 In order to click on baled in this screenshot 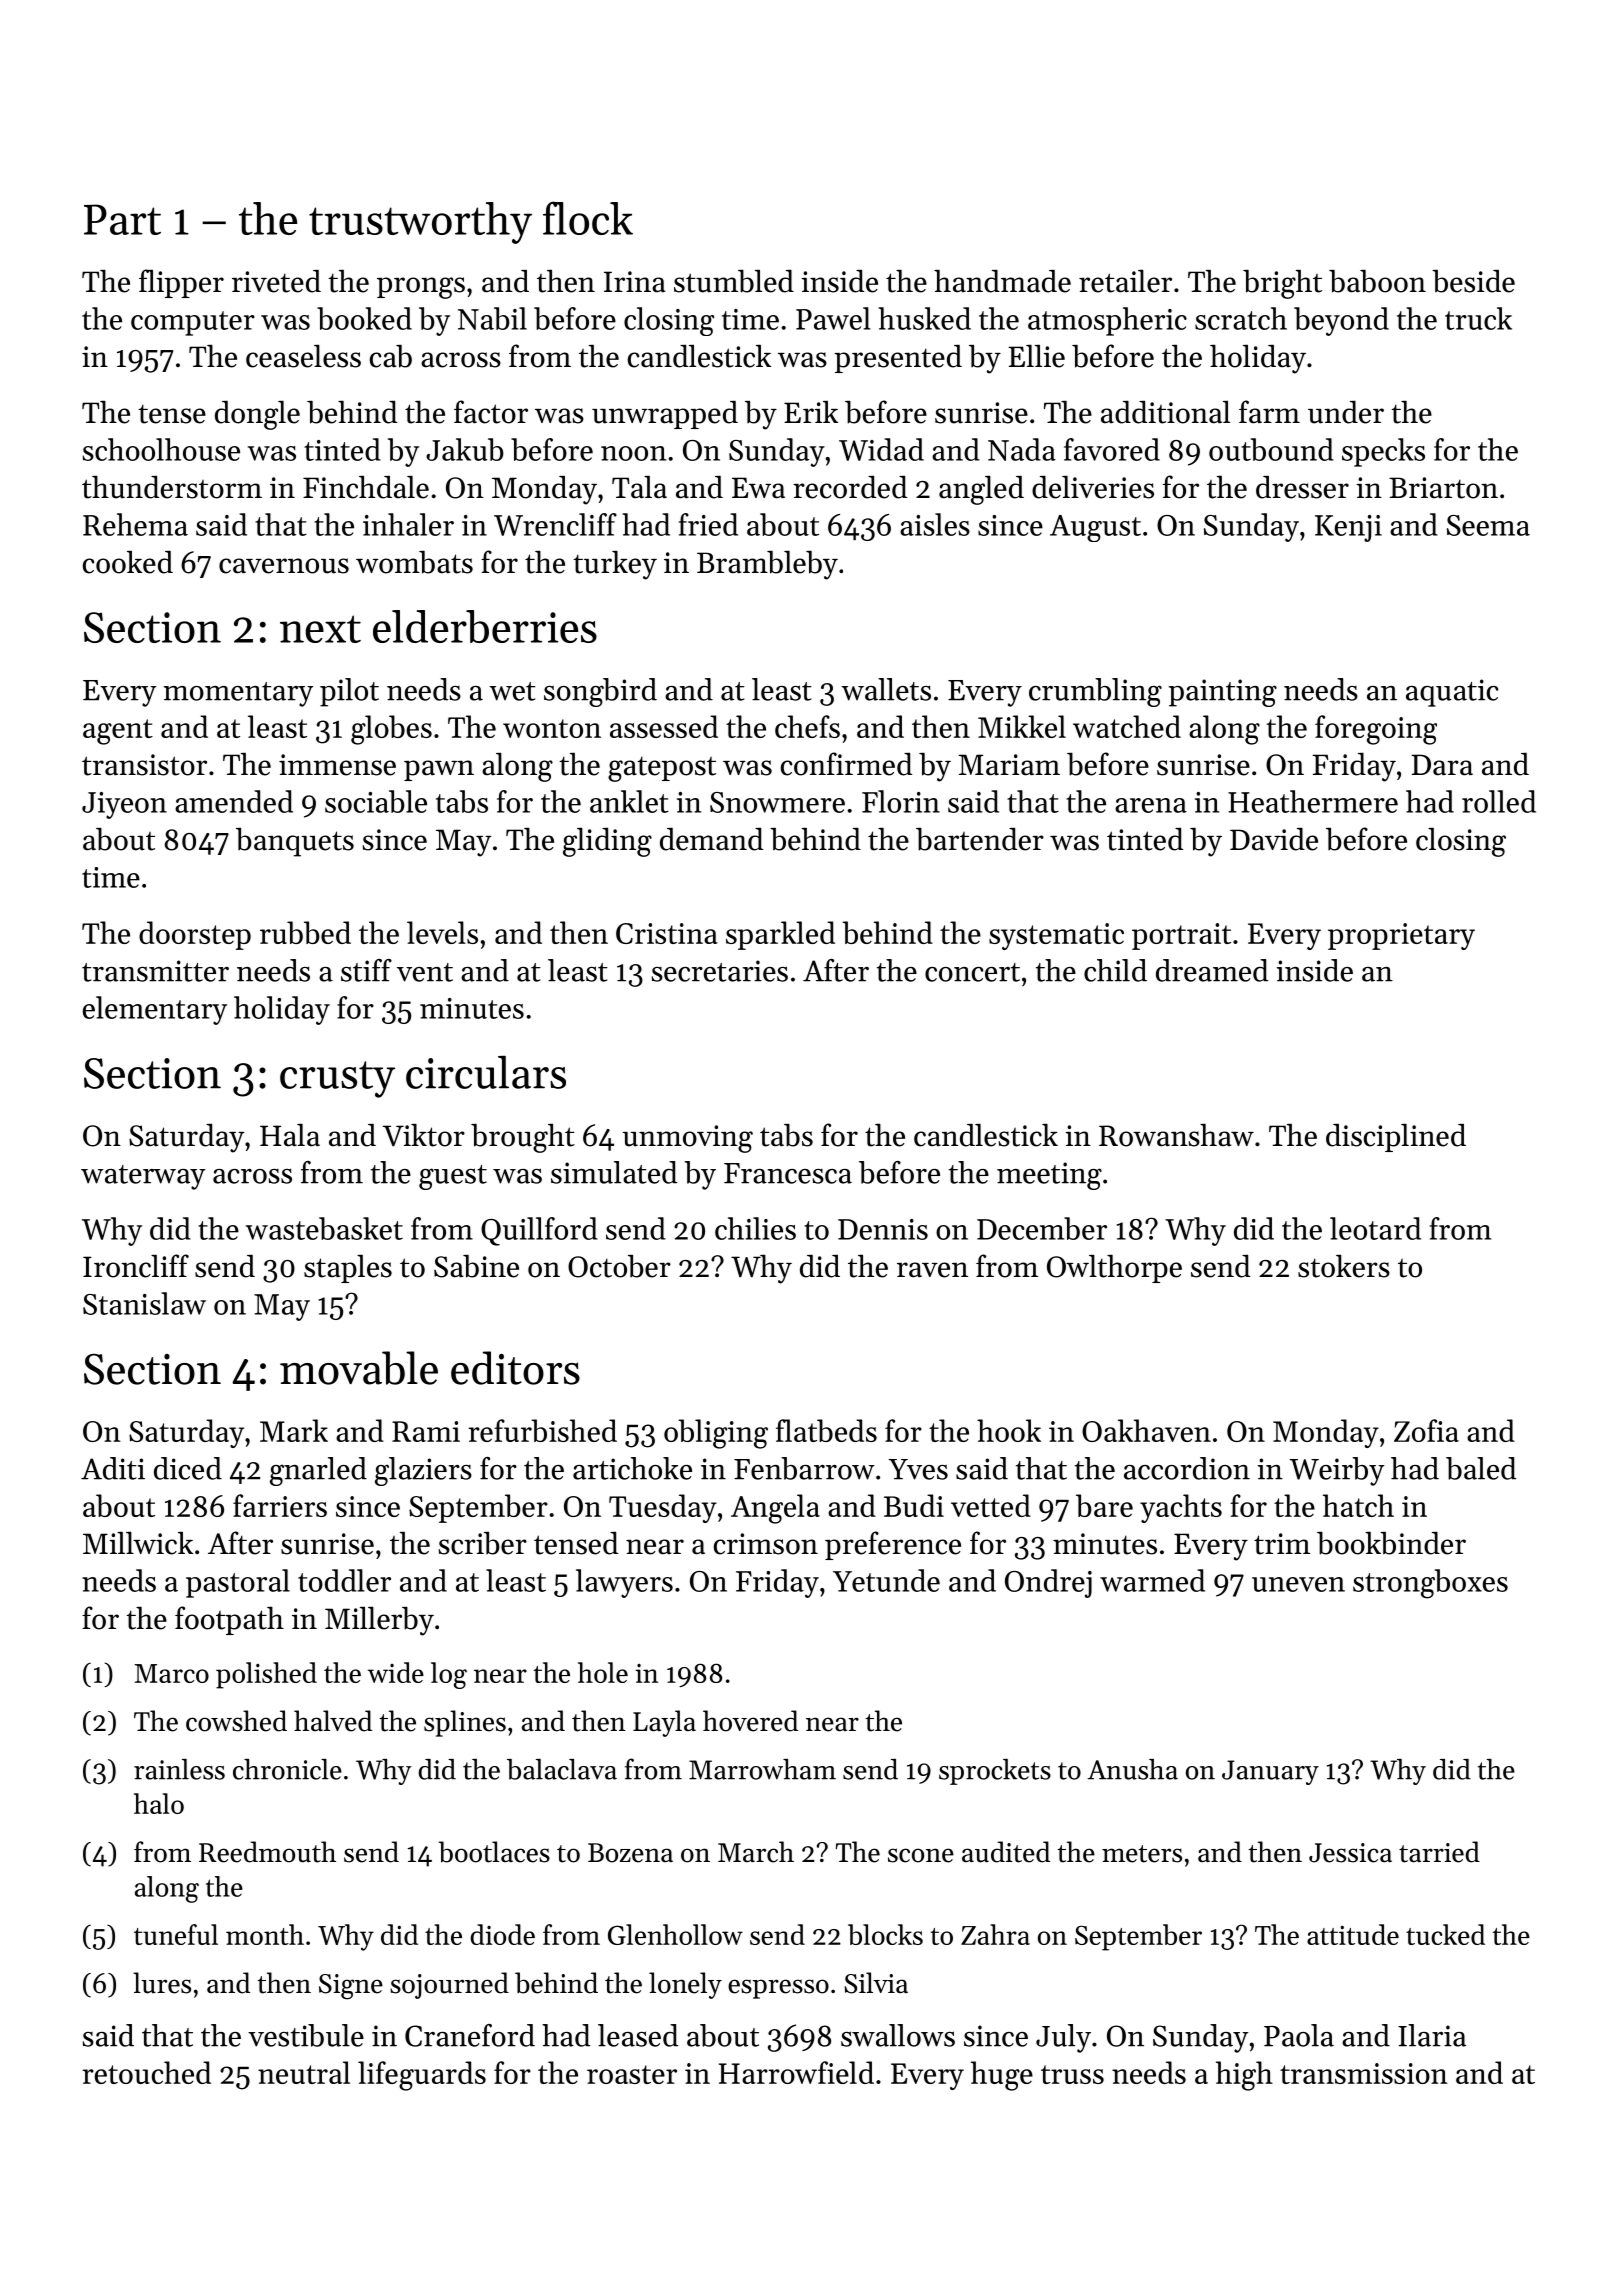, I will do `click(1481, 1468)`.
